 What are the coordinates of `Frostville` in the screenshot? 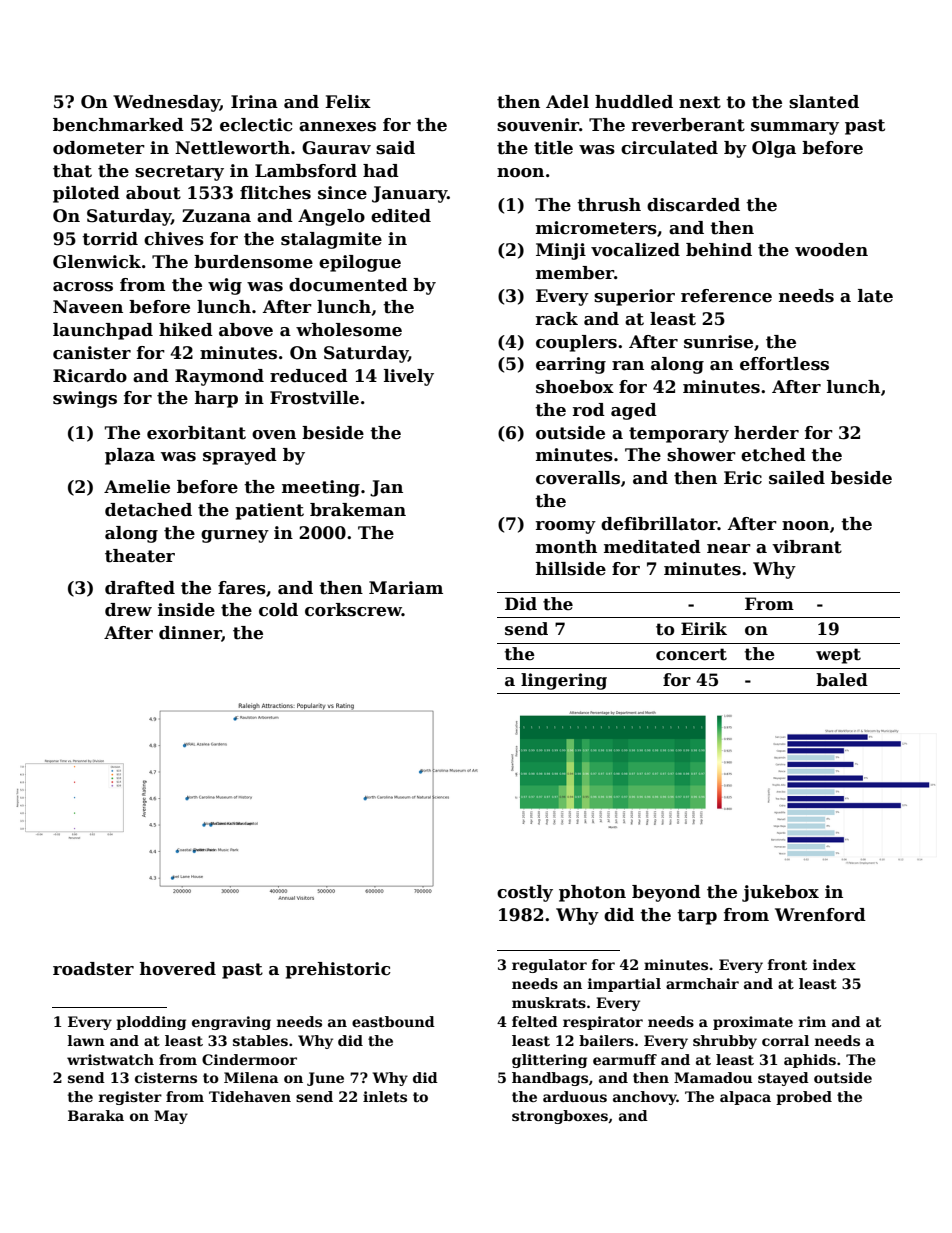 It's located at (314, 398).
